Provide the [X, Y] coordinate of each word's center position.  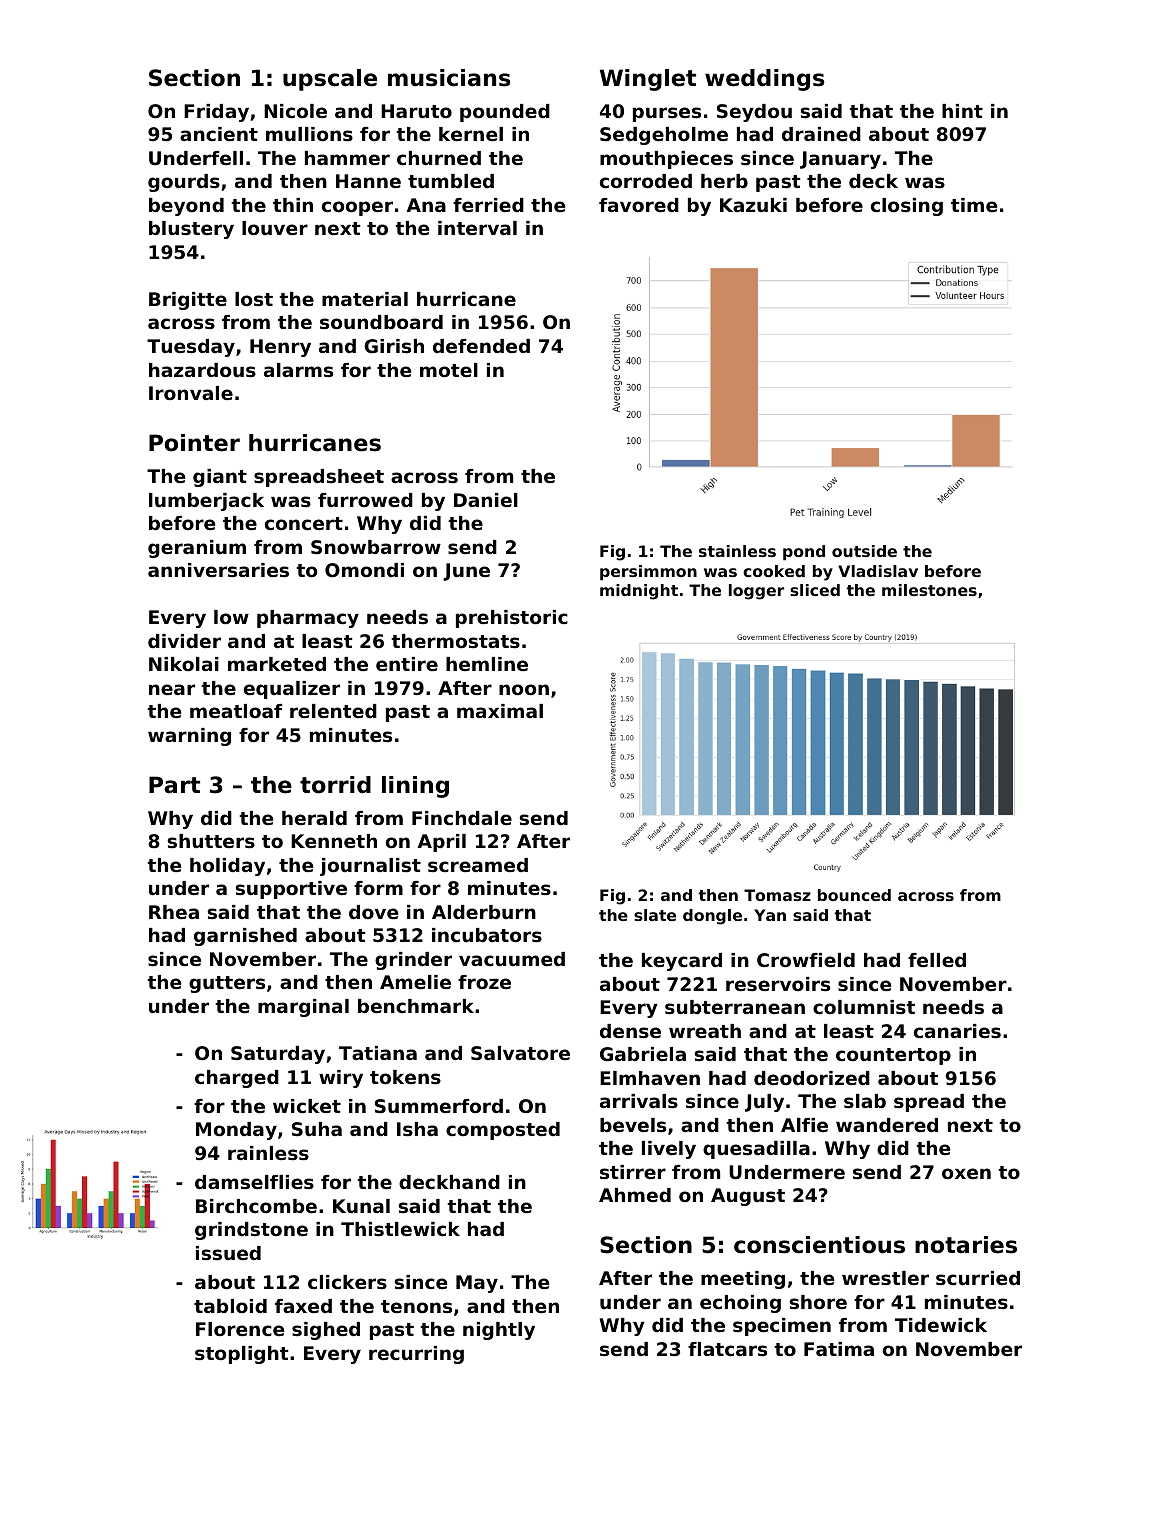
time [974, 205]
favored [639, 205]
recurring [416, 1355]
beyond [186, 207]
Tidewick [941, 1325]
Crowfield [806, 960]
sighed [326, 1331]
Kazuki [753, 205]
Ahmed [635, 1195]
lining [415, 787]
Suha [317, 1129]
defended [481, 346]
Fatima [839, 1349]
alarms [298, 370]
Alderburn [484, 912]
